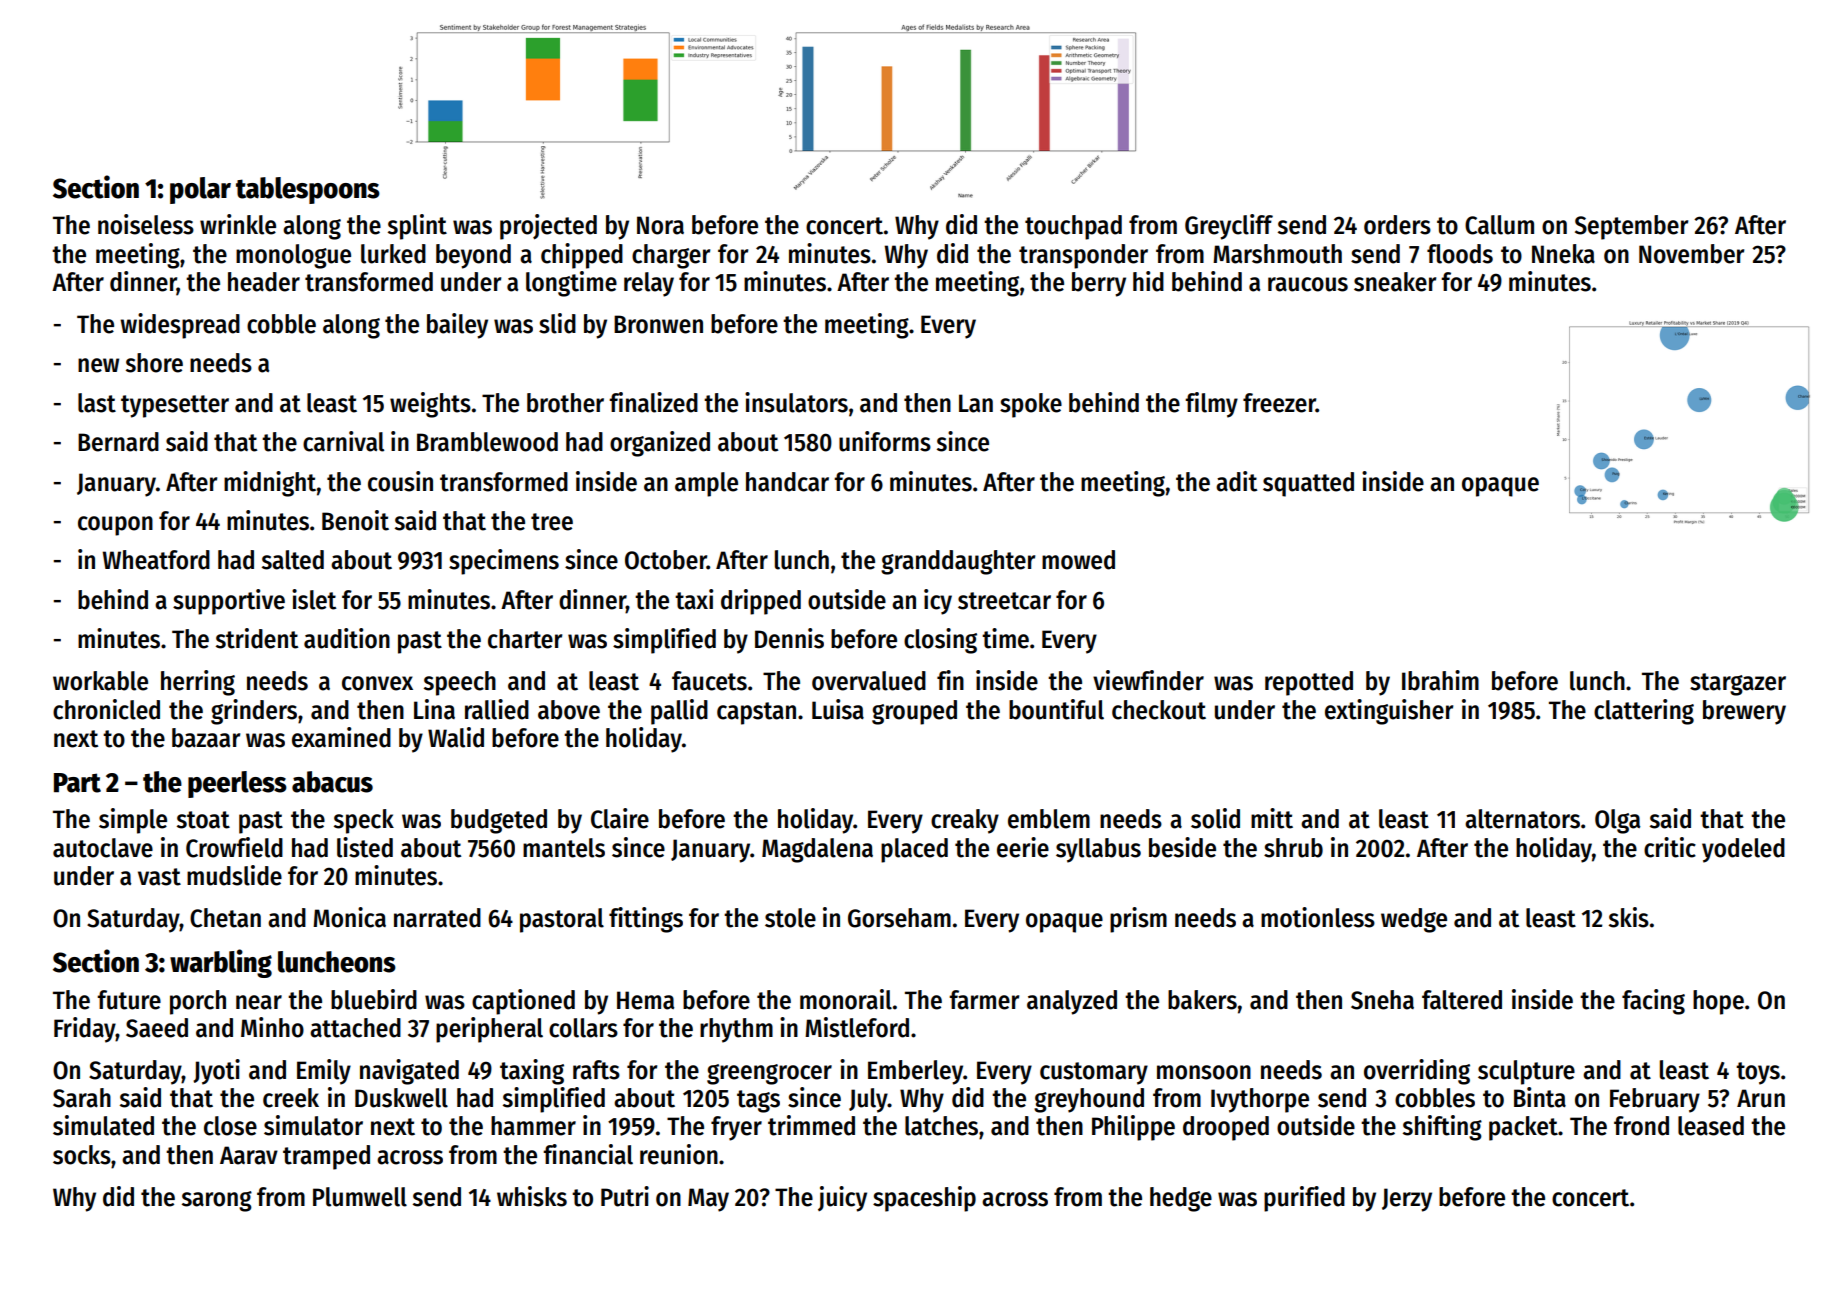 This screenshot has width=1839, height=1301. What do you see at coordinates (679, 712) in the screenshot?
I see `pallid` at bounding box center [679, 712].
